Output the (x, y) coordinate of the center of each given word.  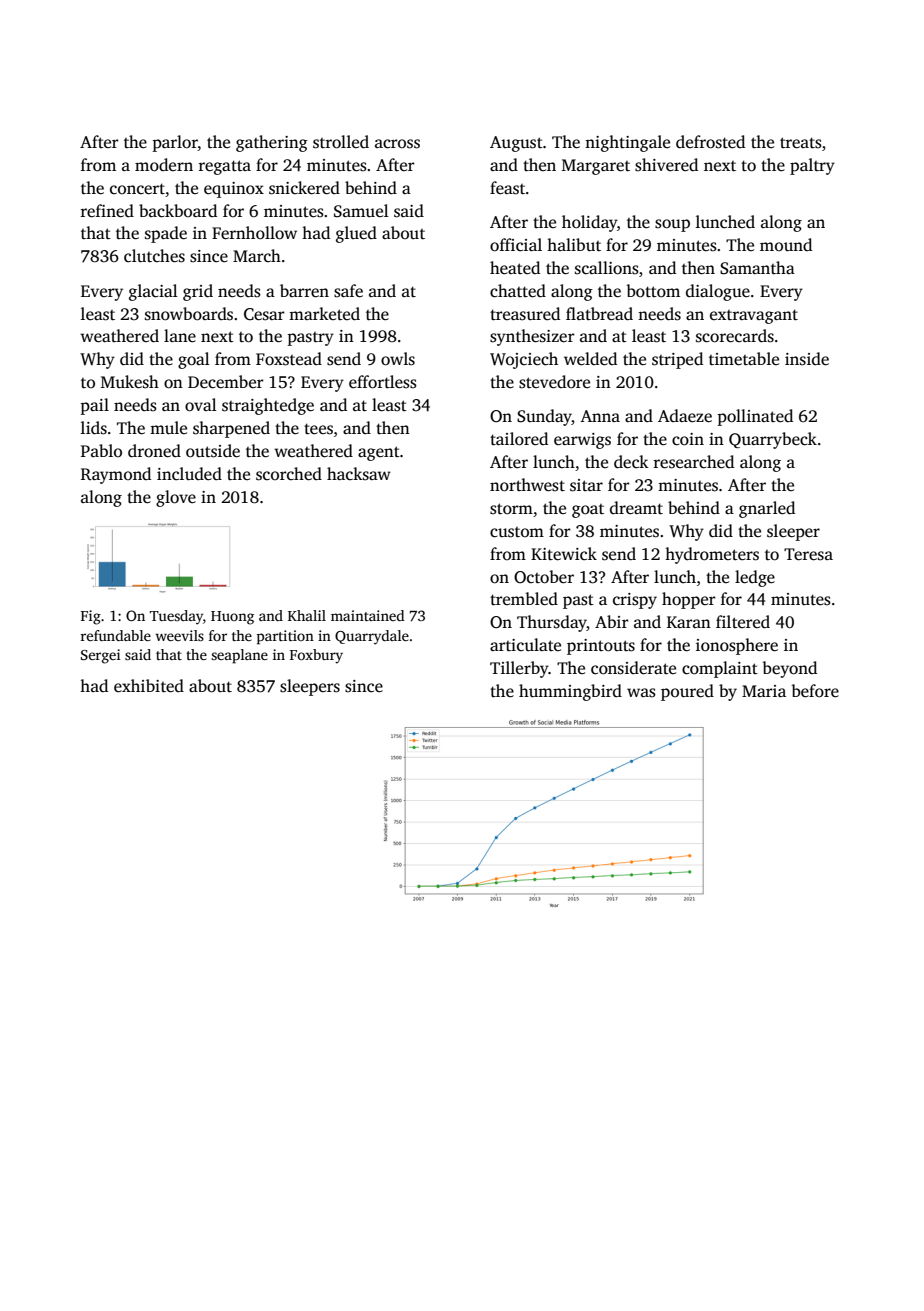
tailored (519, 439)
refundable (115, 635)
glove (176, 498)
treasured (525, 314)
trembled (524, 599)
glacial (153, 292)
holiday (590, 223)
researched (694, 462)
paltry (812, 166)
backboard (178, 211)
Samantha (757, 268)
